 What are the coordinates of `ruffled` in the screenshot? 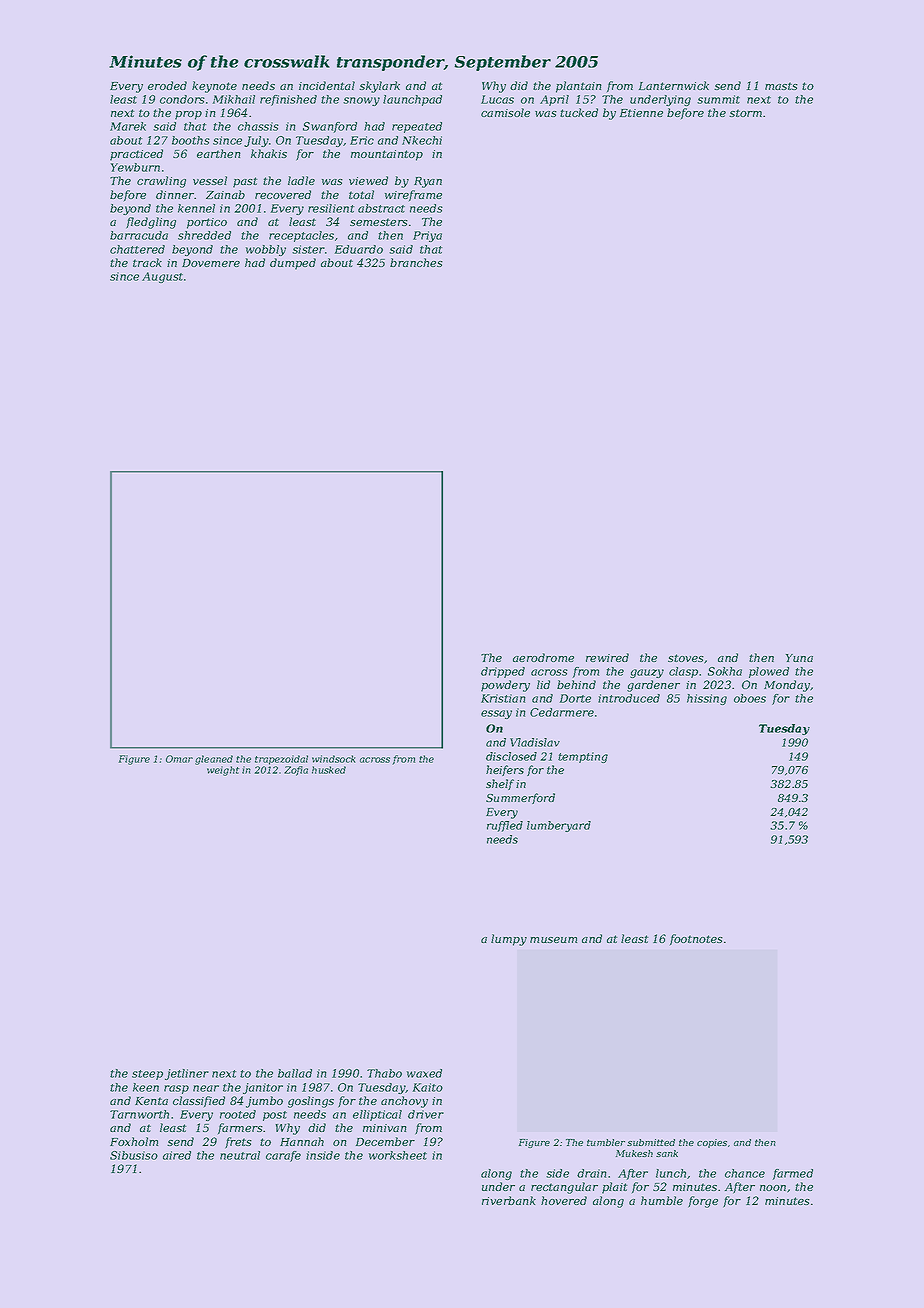 It's located at (505, 826).
